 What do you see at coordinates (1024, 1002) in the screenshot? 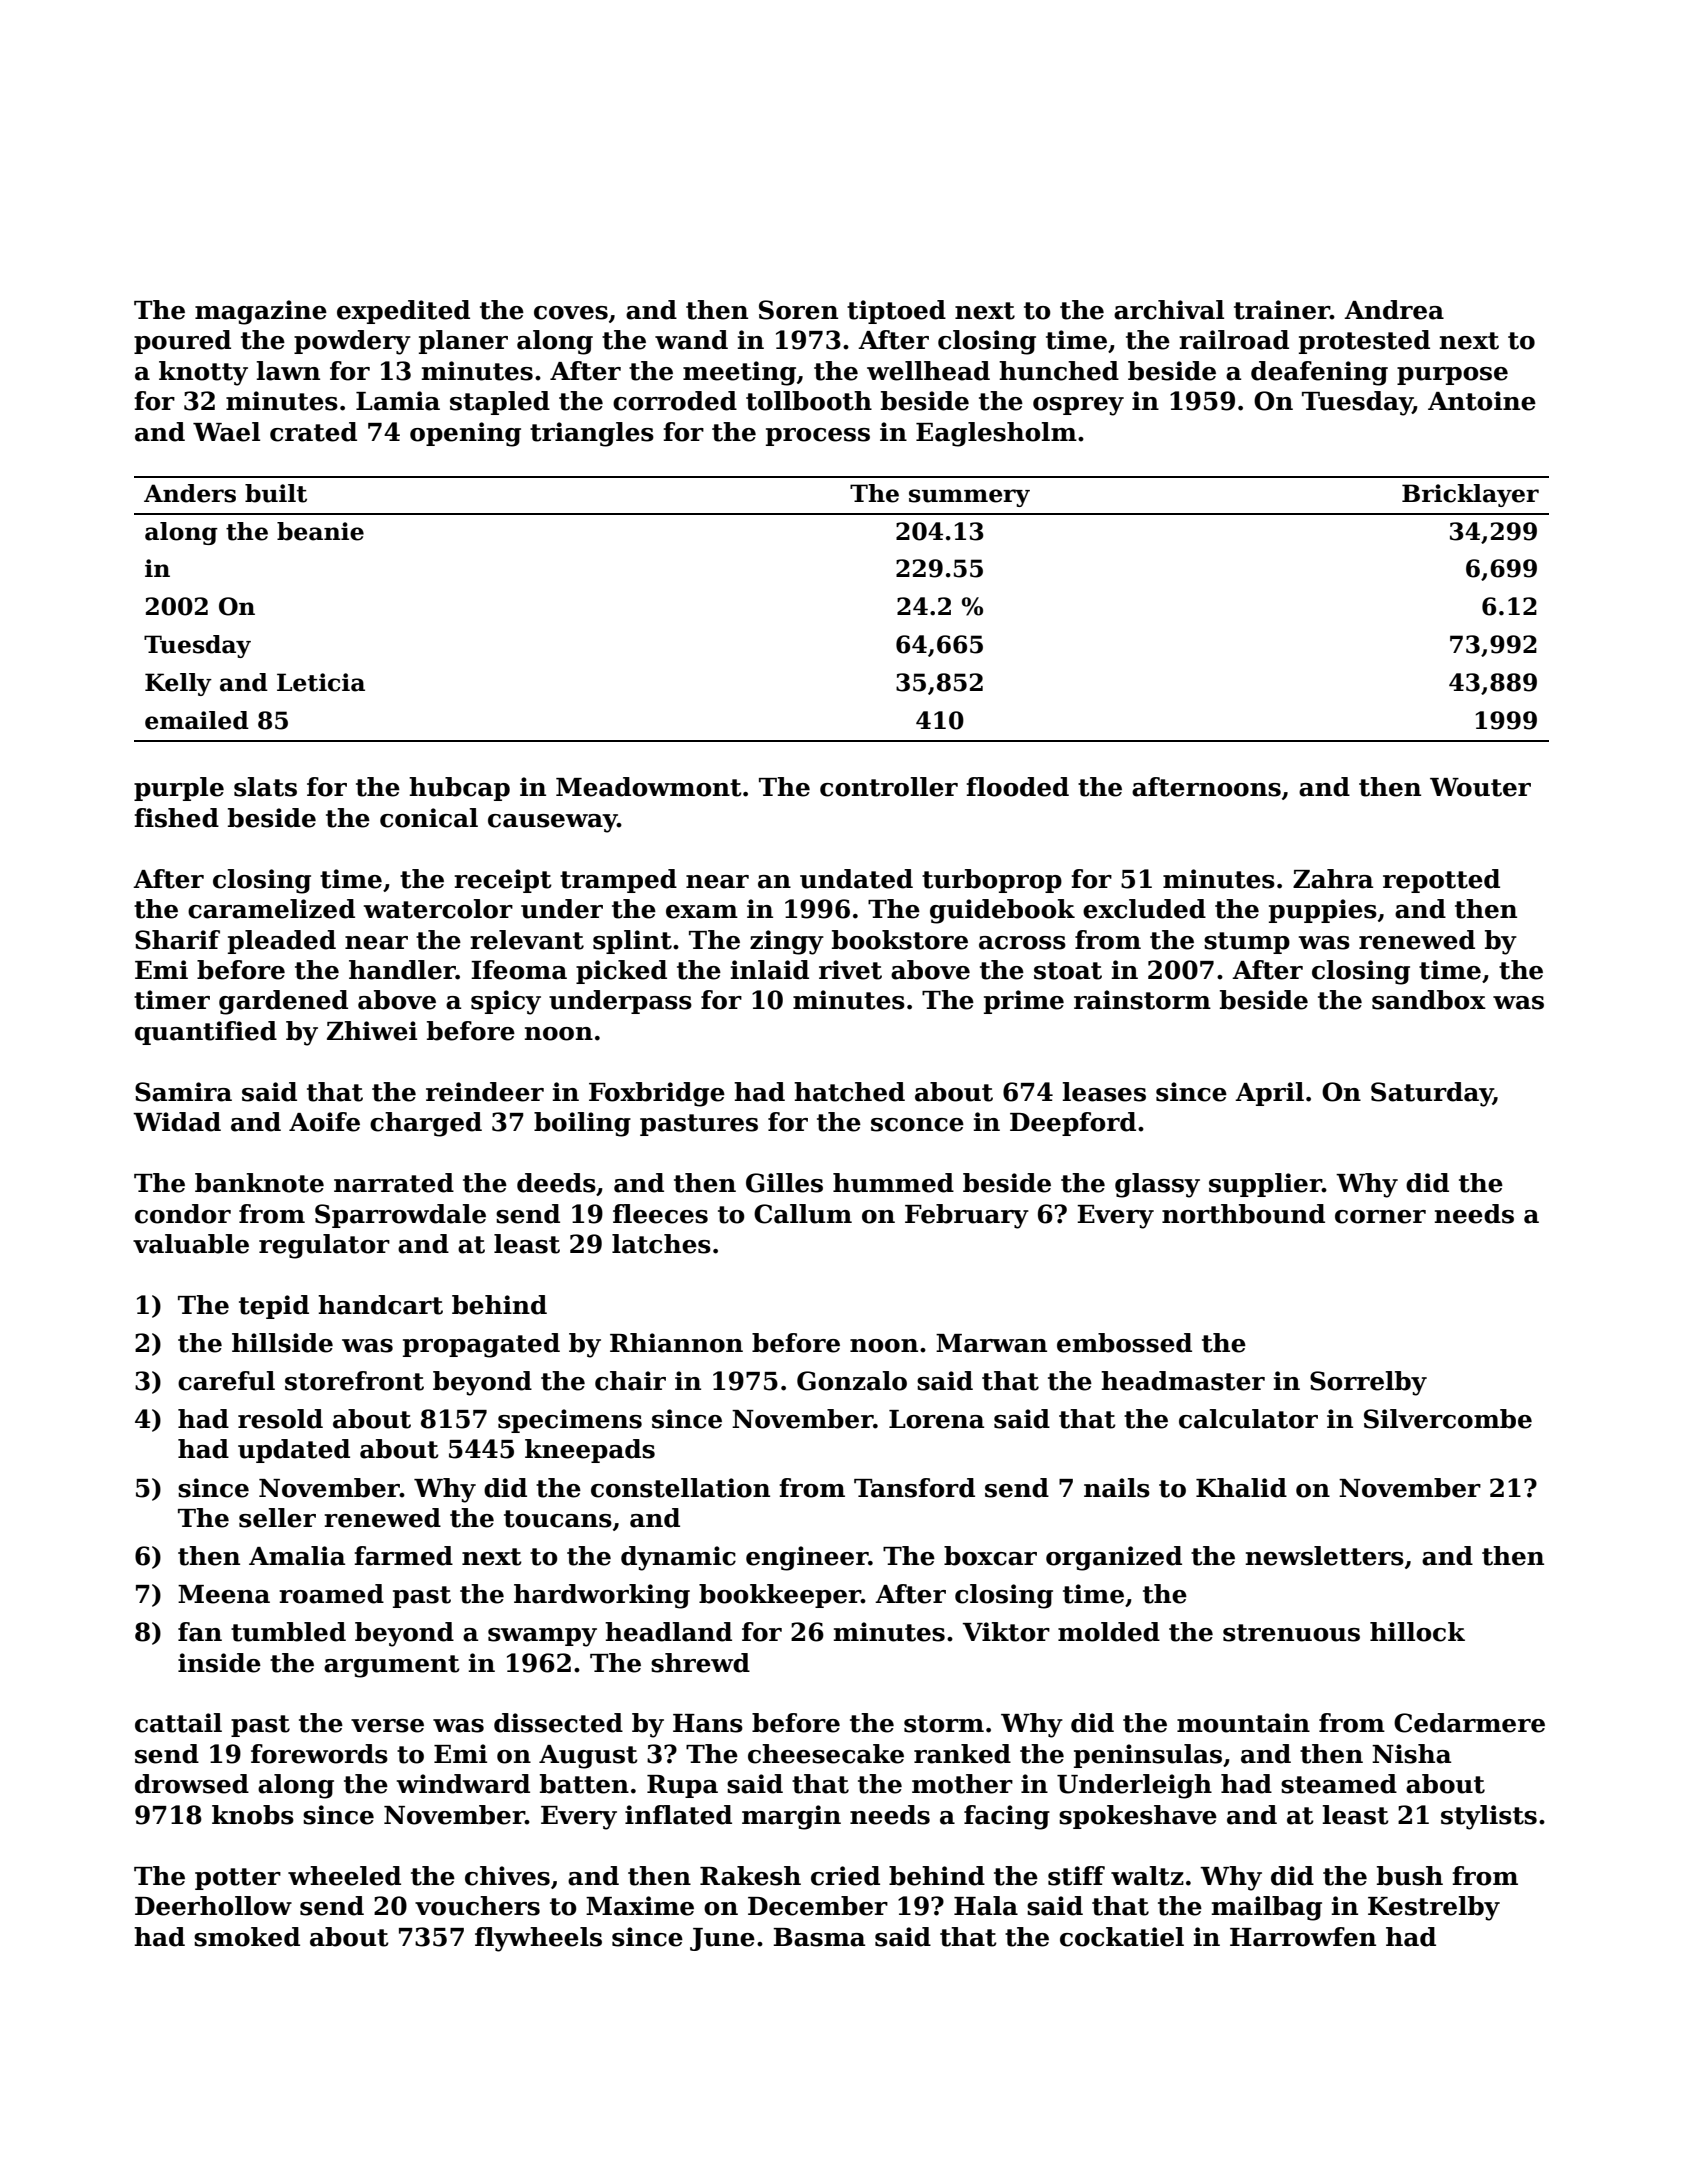
I see `prime` at bounding box center [1024, 1002].
